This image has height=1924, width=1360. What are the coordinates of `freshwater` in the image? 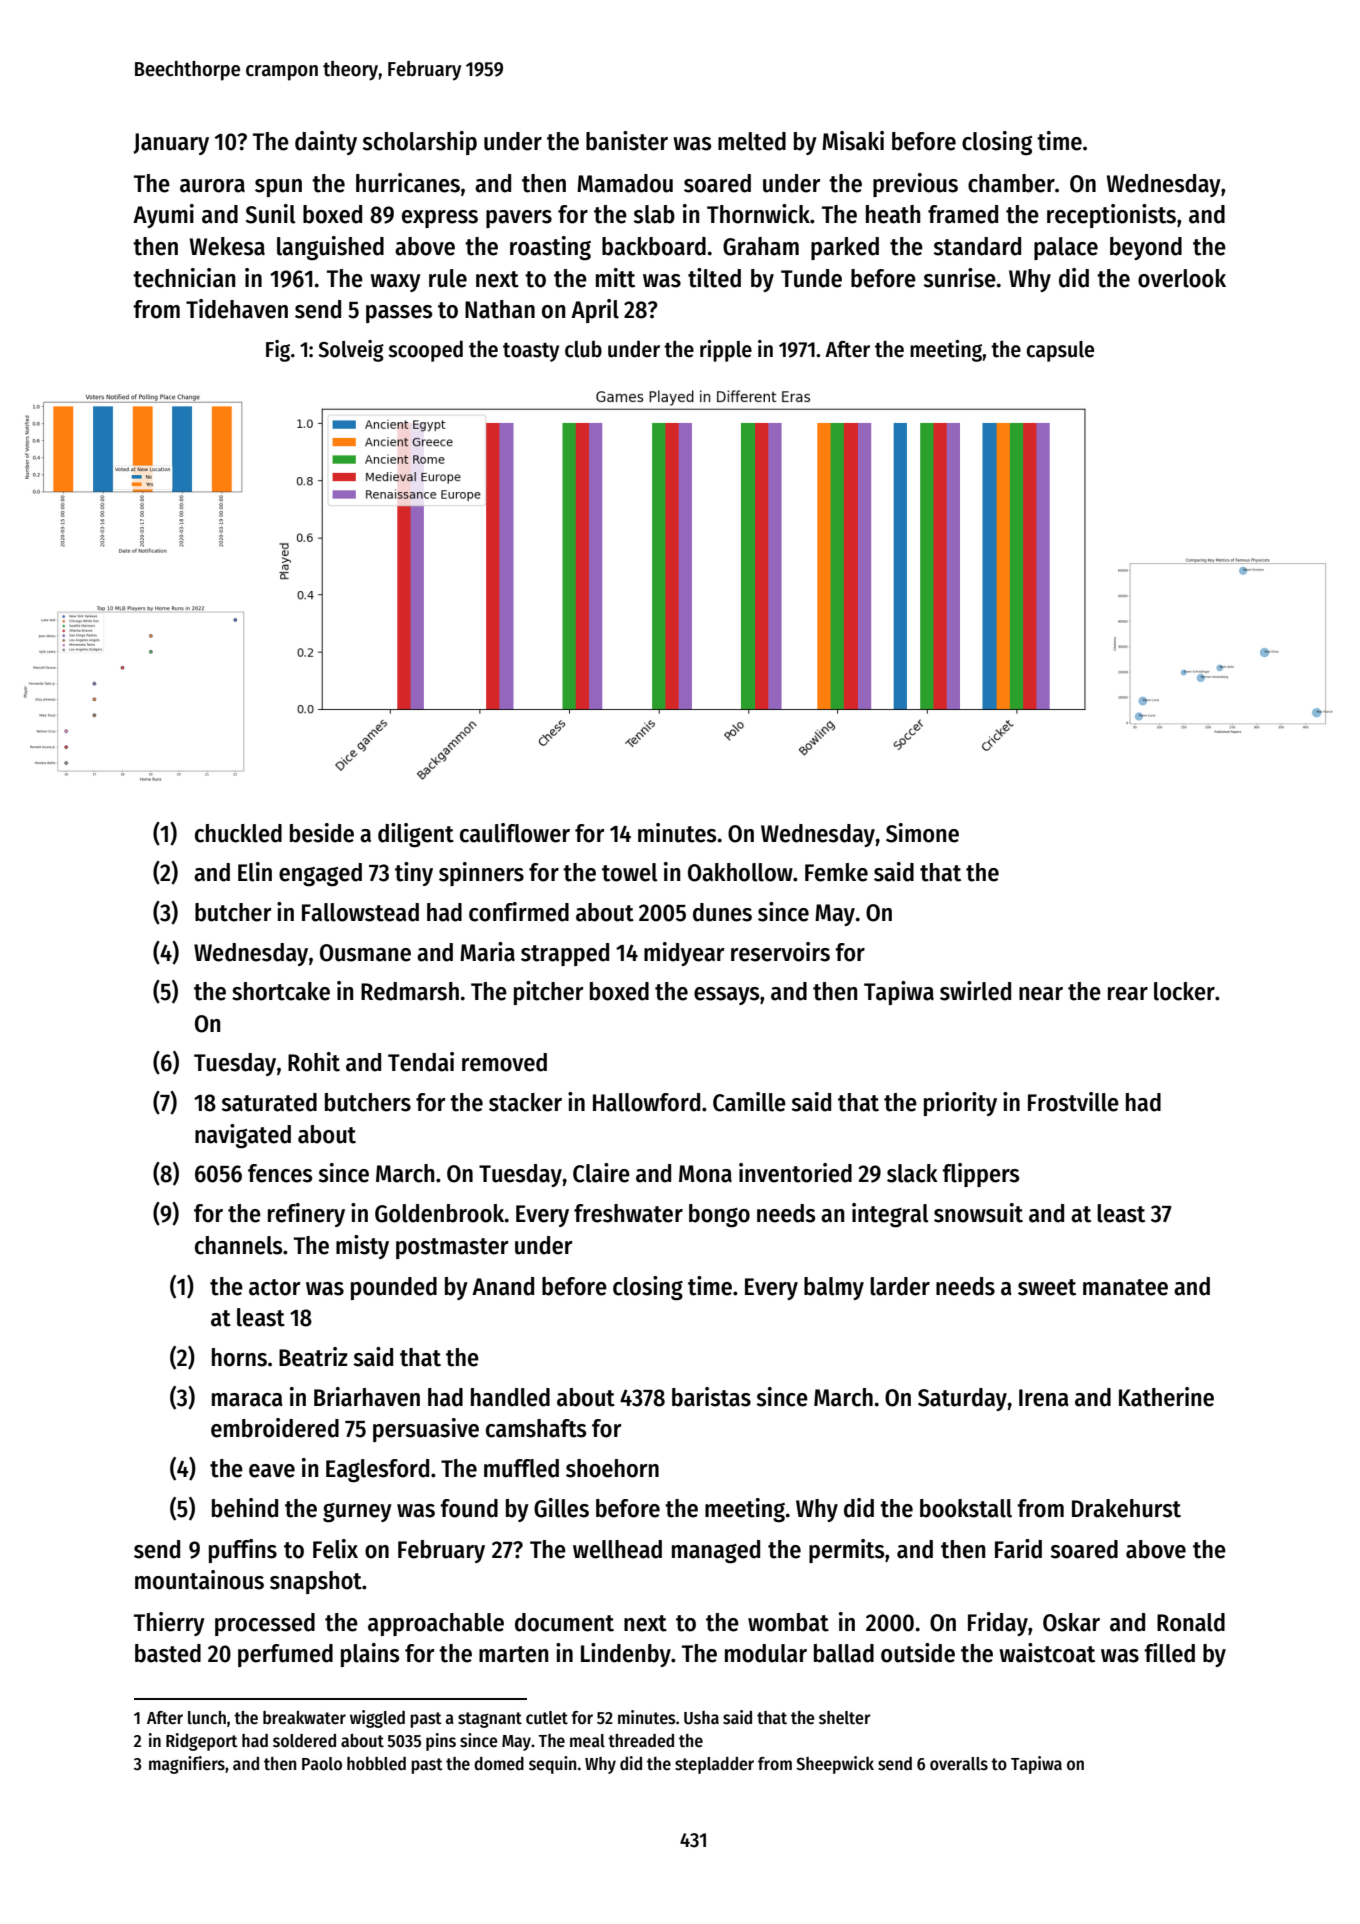 It's located at (628, 1213).
